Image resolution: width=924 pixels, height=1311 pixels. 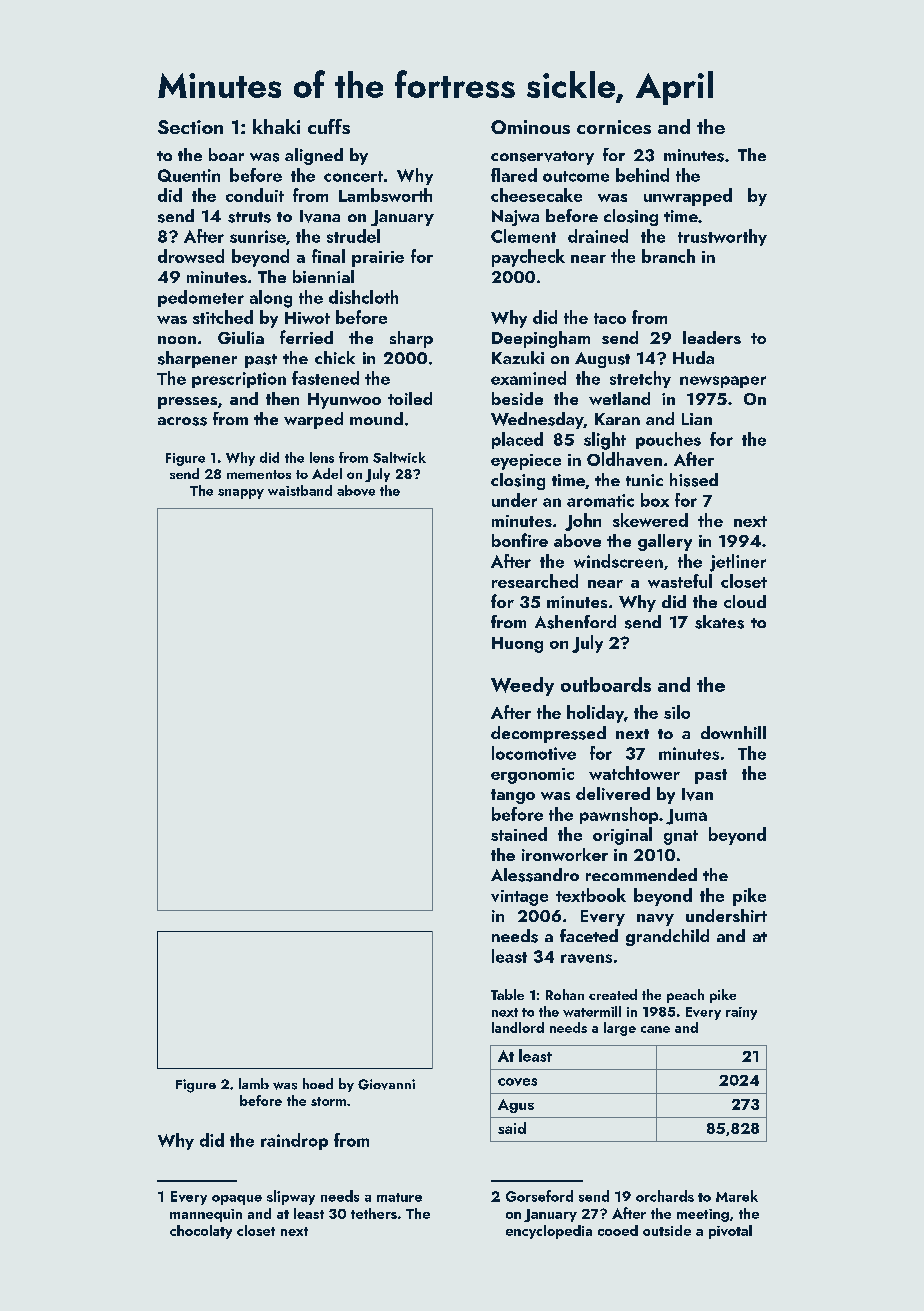 What do you see at coordinates (386, 1084) in the image?
I see `Giovanni` at bounding box center [386, 1084].
